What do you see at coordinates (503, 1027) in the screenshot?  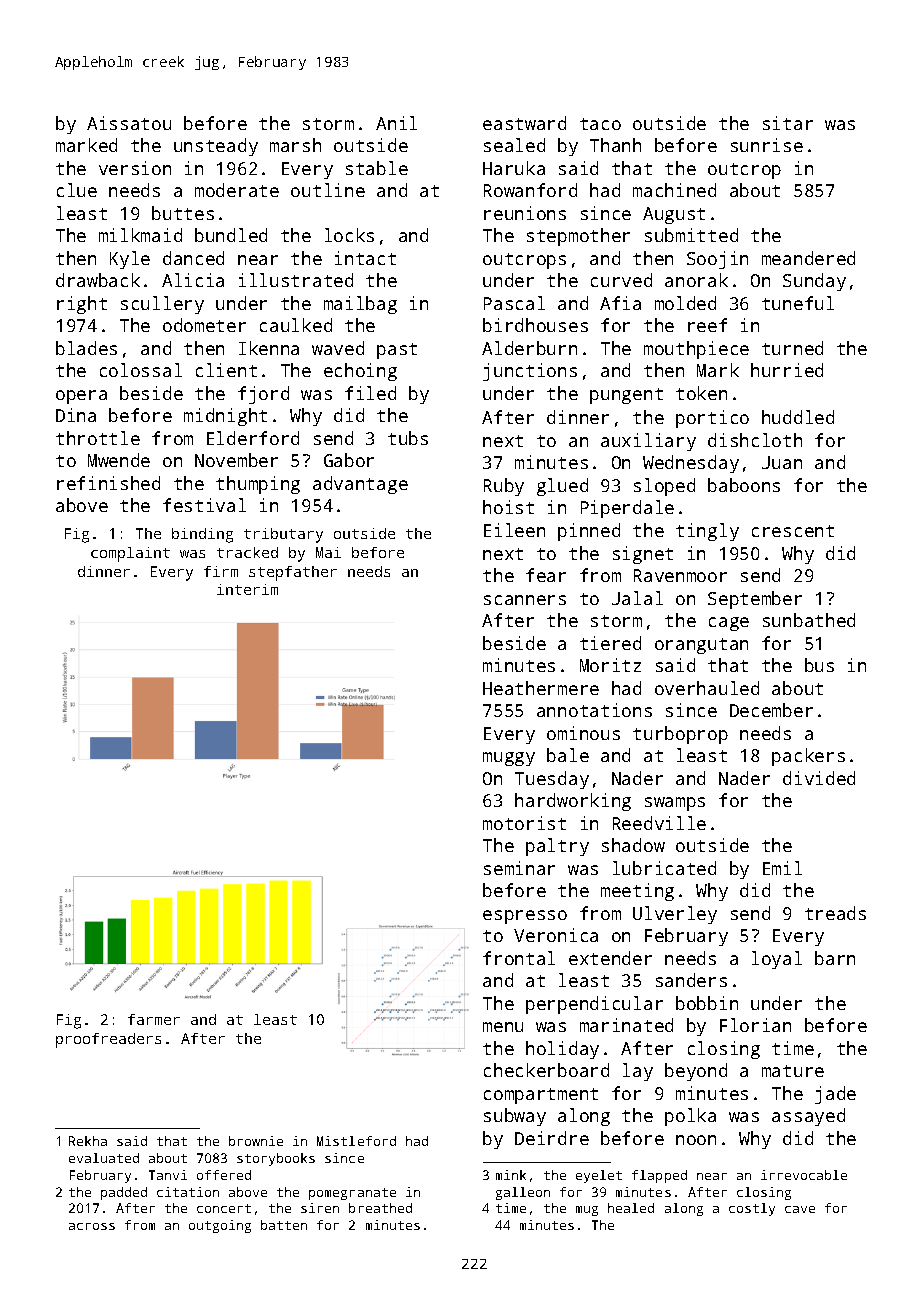 I see `menu` at bounding box center [503, 1027].
